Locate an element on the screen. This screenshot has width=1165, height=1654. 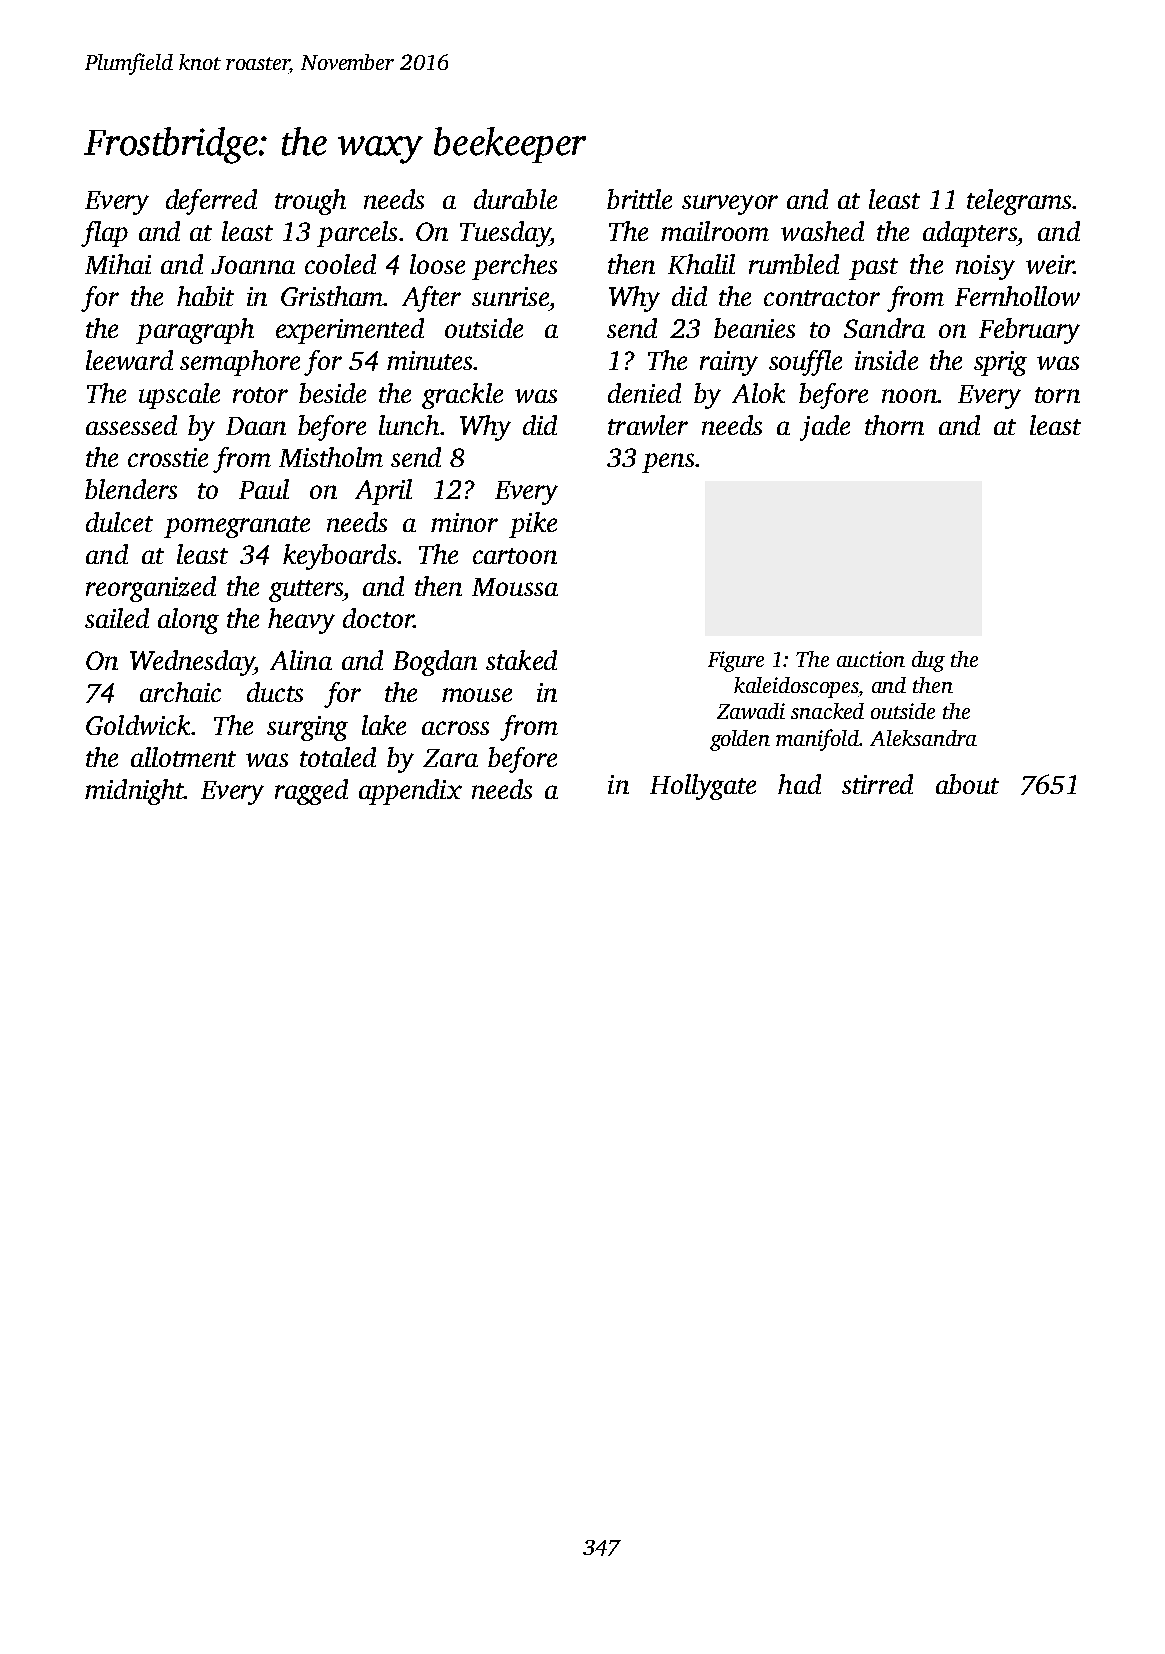
auction is located at coordinates (871, 659).
